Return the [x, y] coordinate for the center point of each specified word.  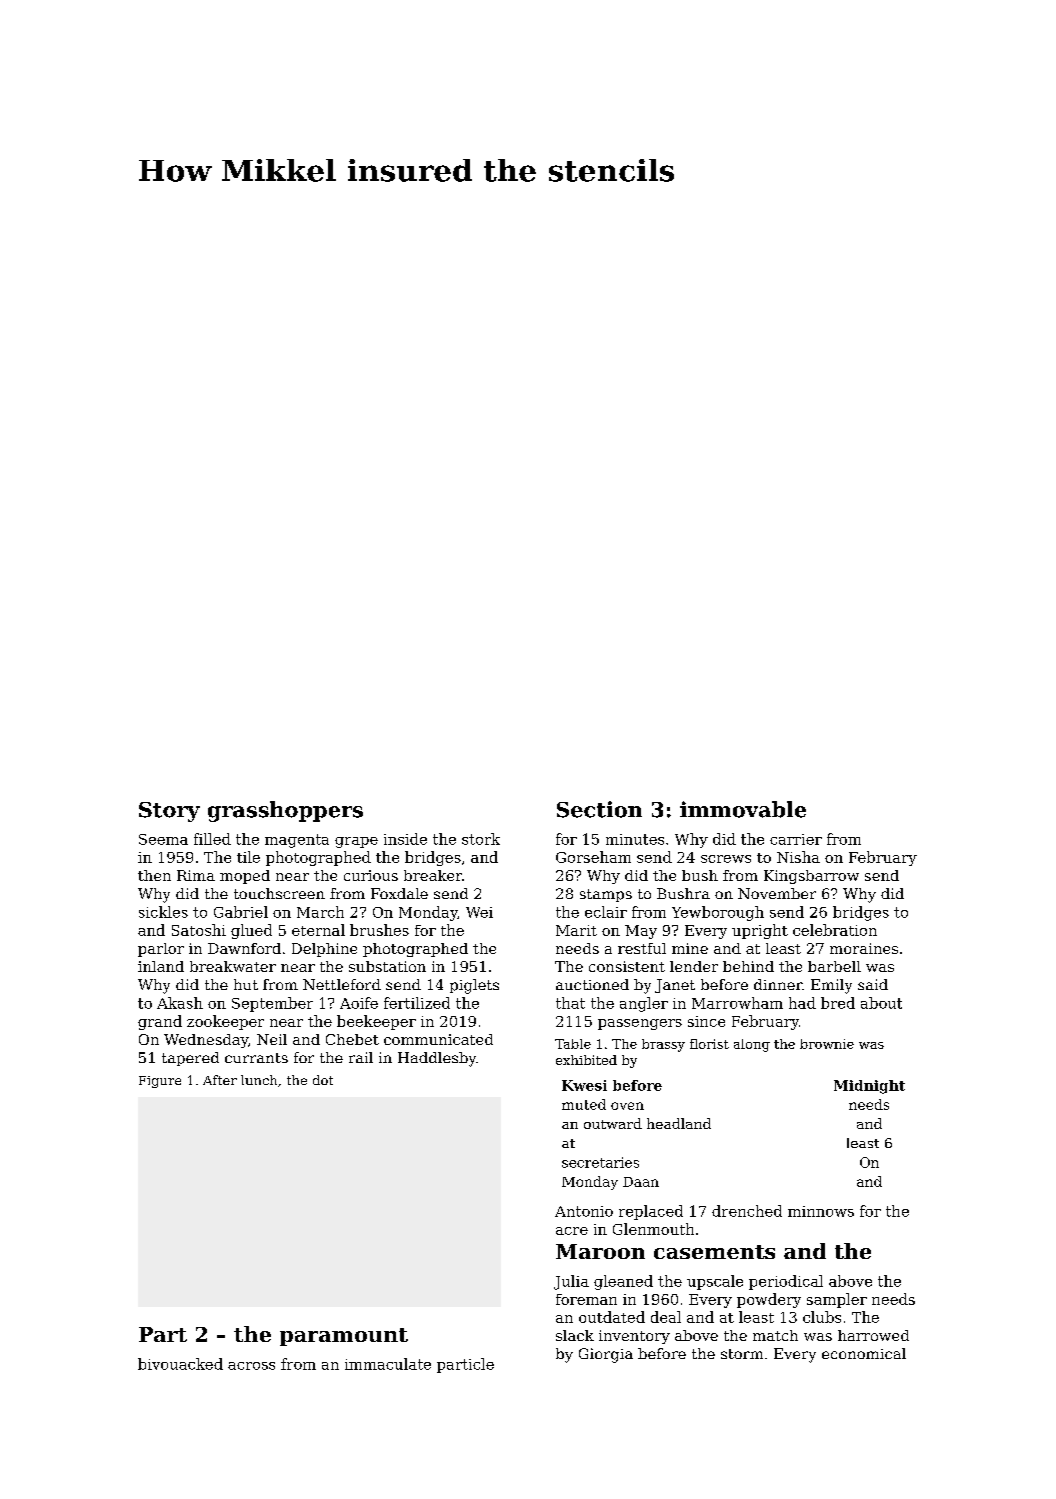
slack [575, 1335]
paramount [344, 1337]
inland [161, 966]
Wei [479, 912]
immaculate [388, 1364]
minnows [821, 1211]
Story [169, 812]
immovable [743, 809]
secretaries [600, 1162]
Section [599, 809]
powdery [769, 1300]
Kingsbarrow [811, 877]
